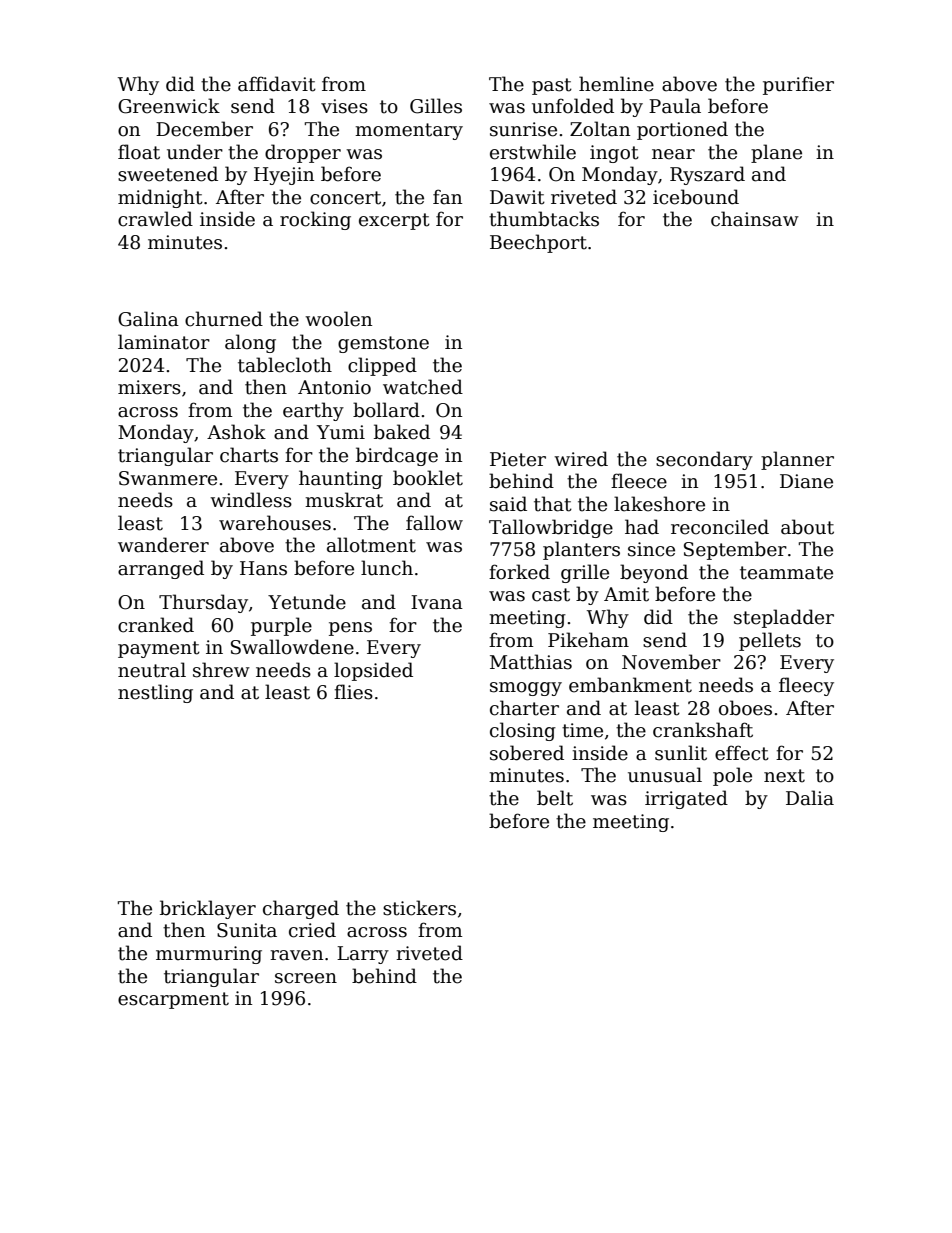 This image has height=1233, width=952. Describe the element at coordinates (306, 978) in the image. I see `screen` at that location.
